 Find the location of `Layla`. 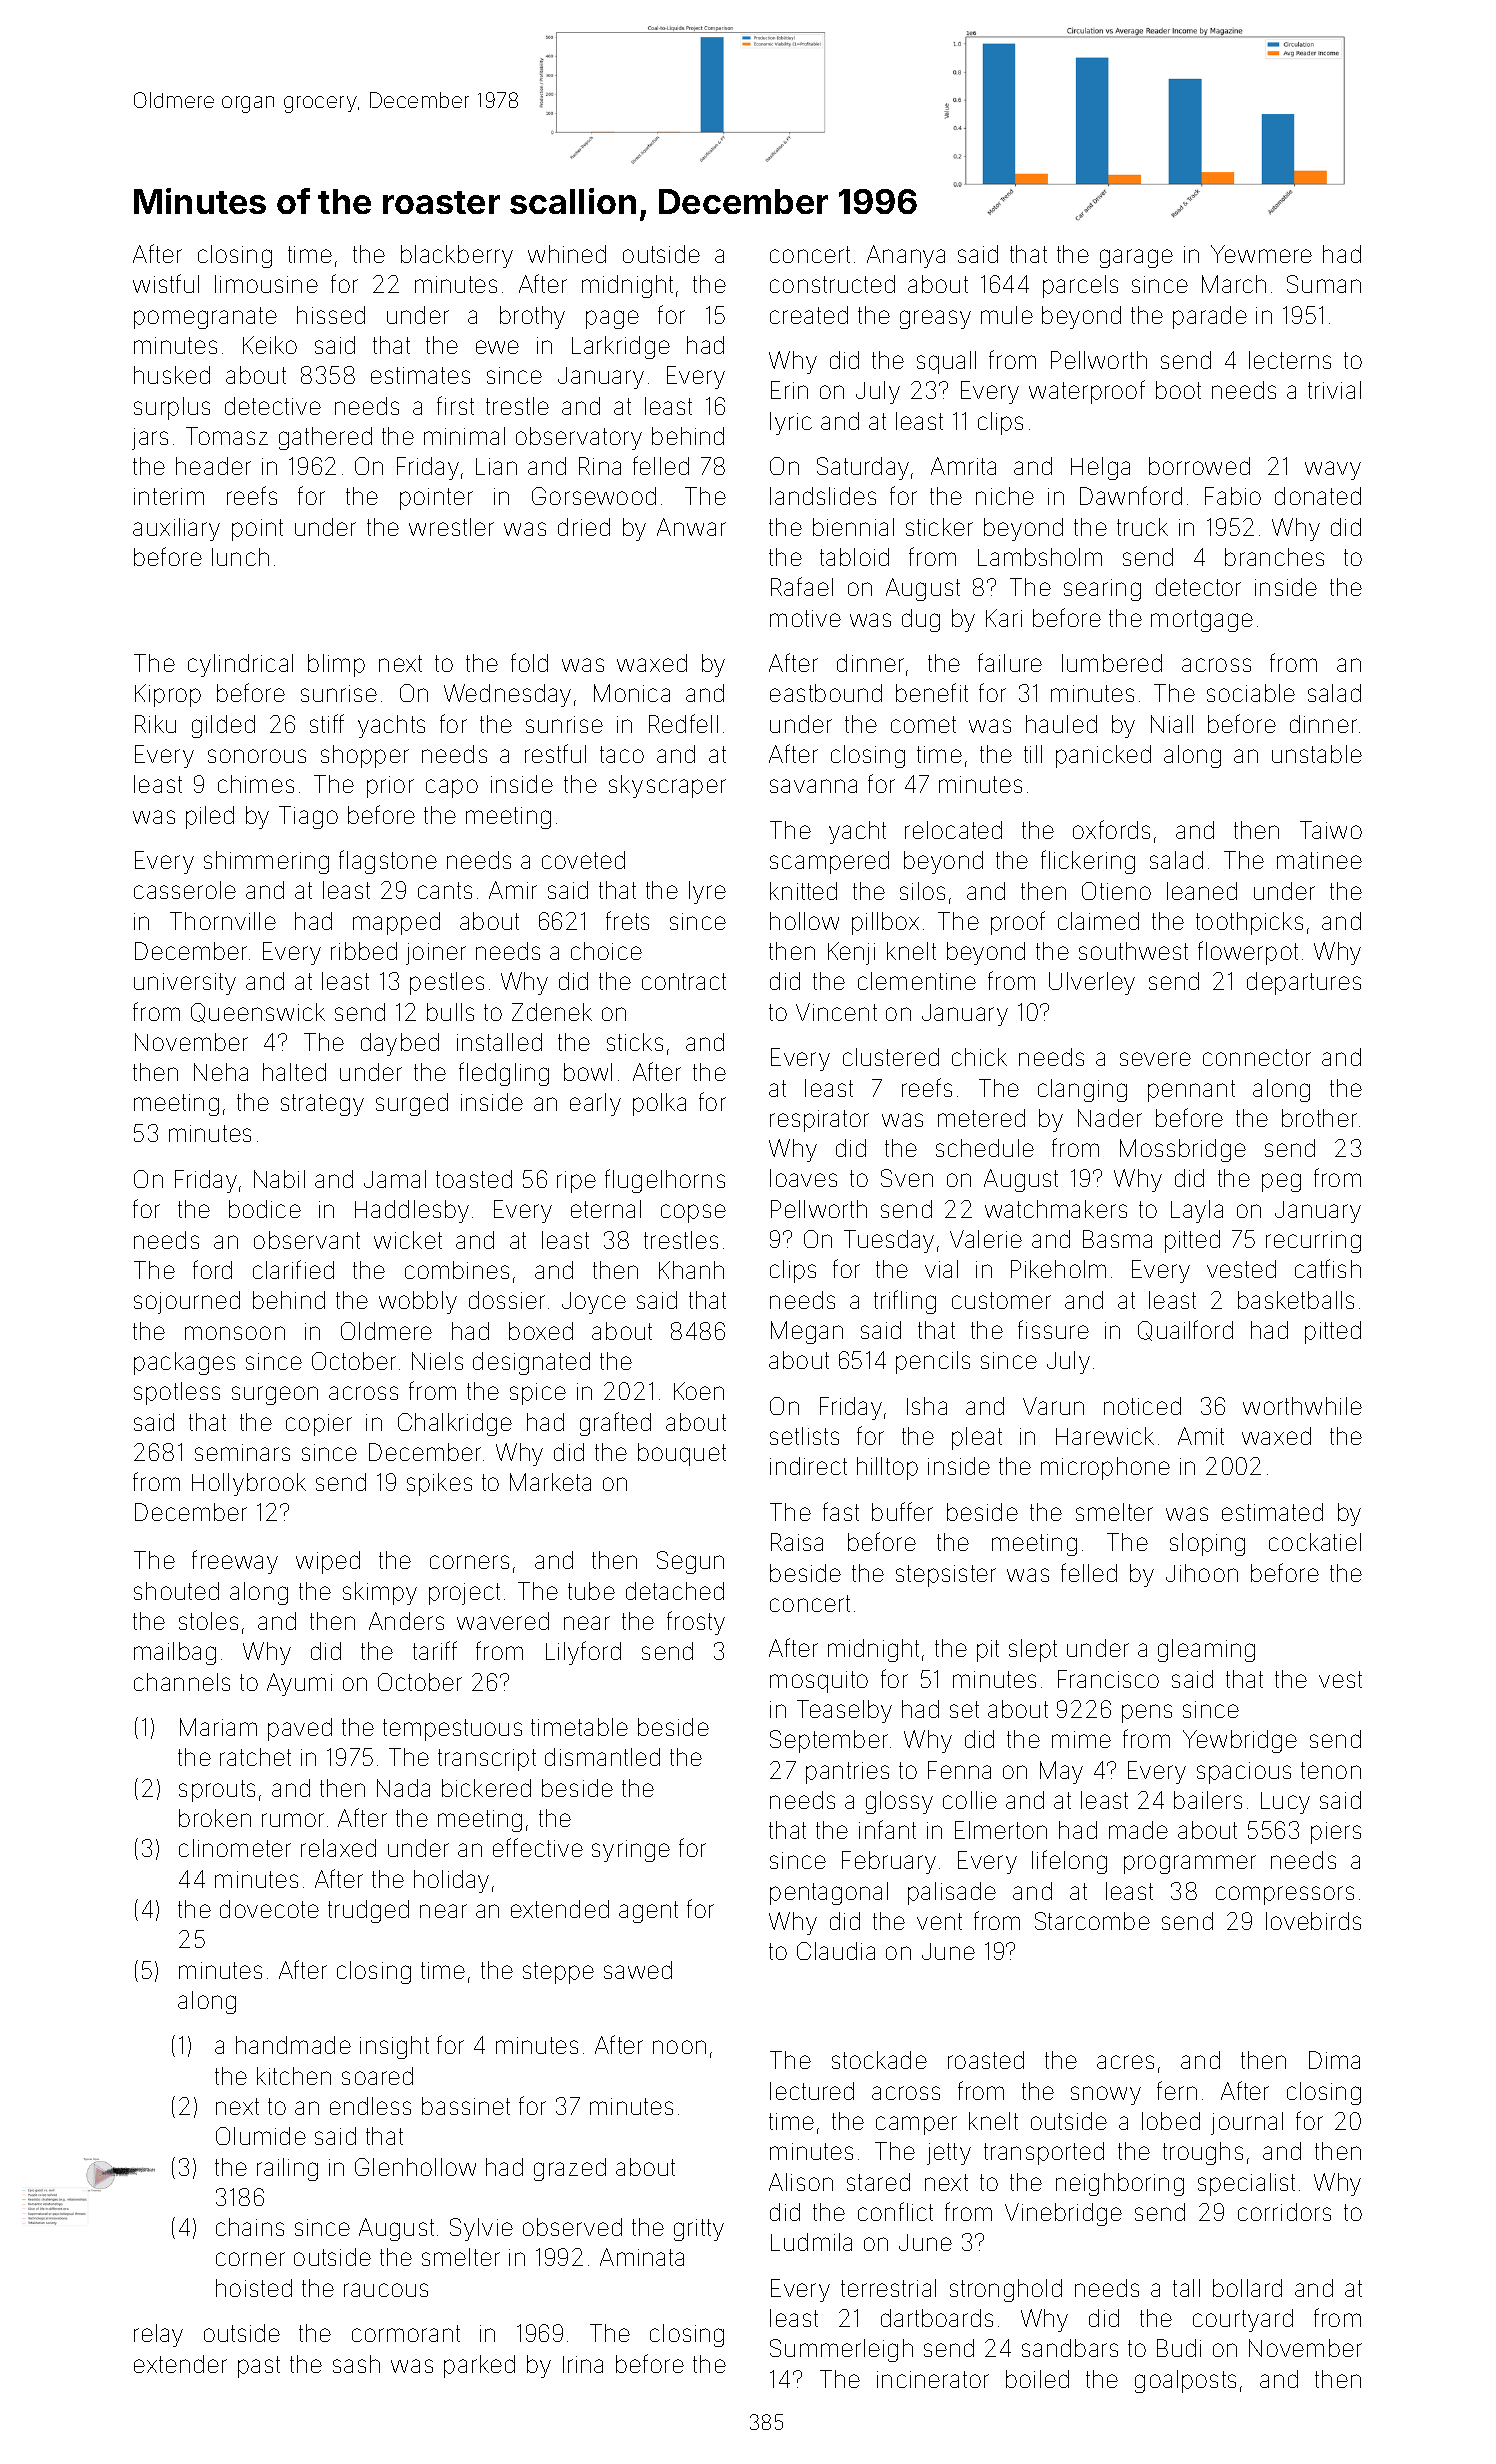

Layla is located at coordinates (1197, 1211).
